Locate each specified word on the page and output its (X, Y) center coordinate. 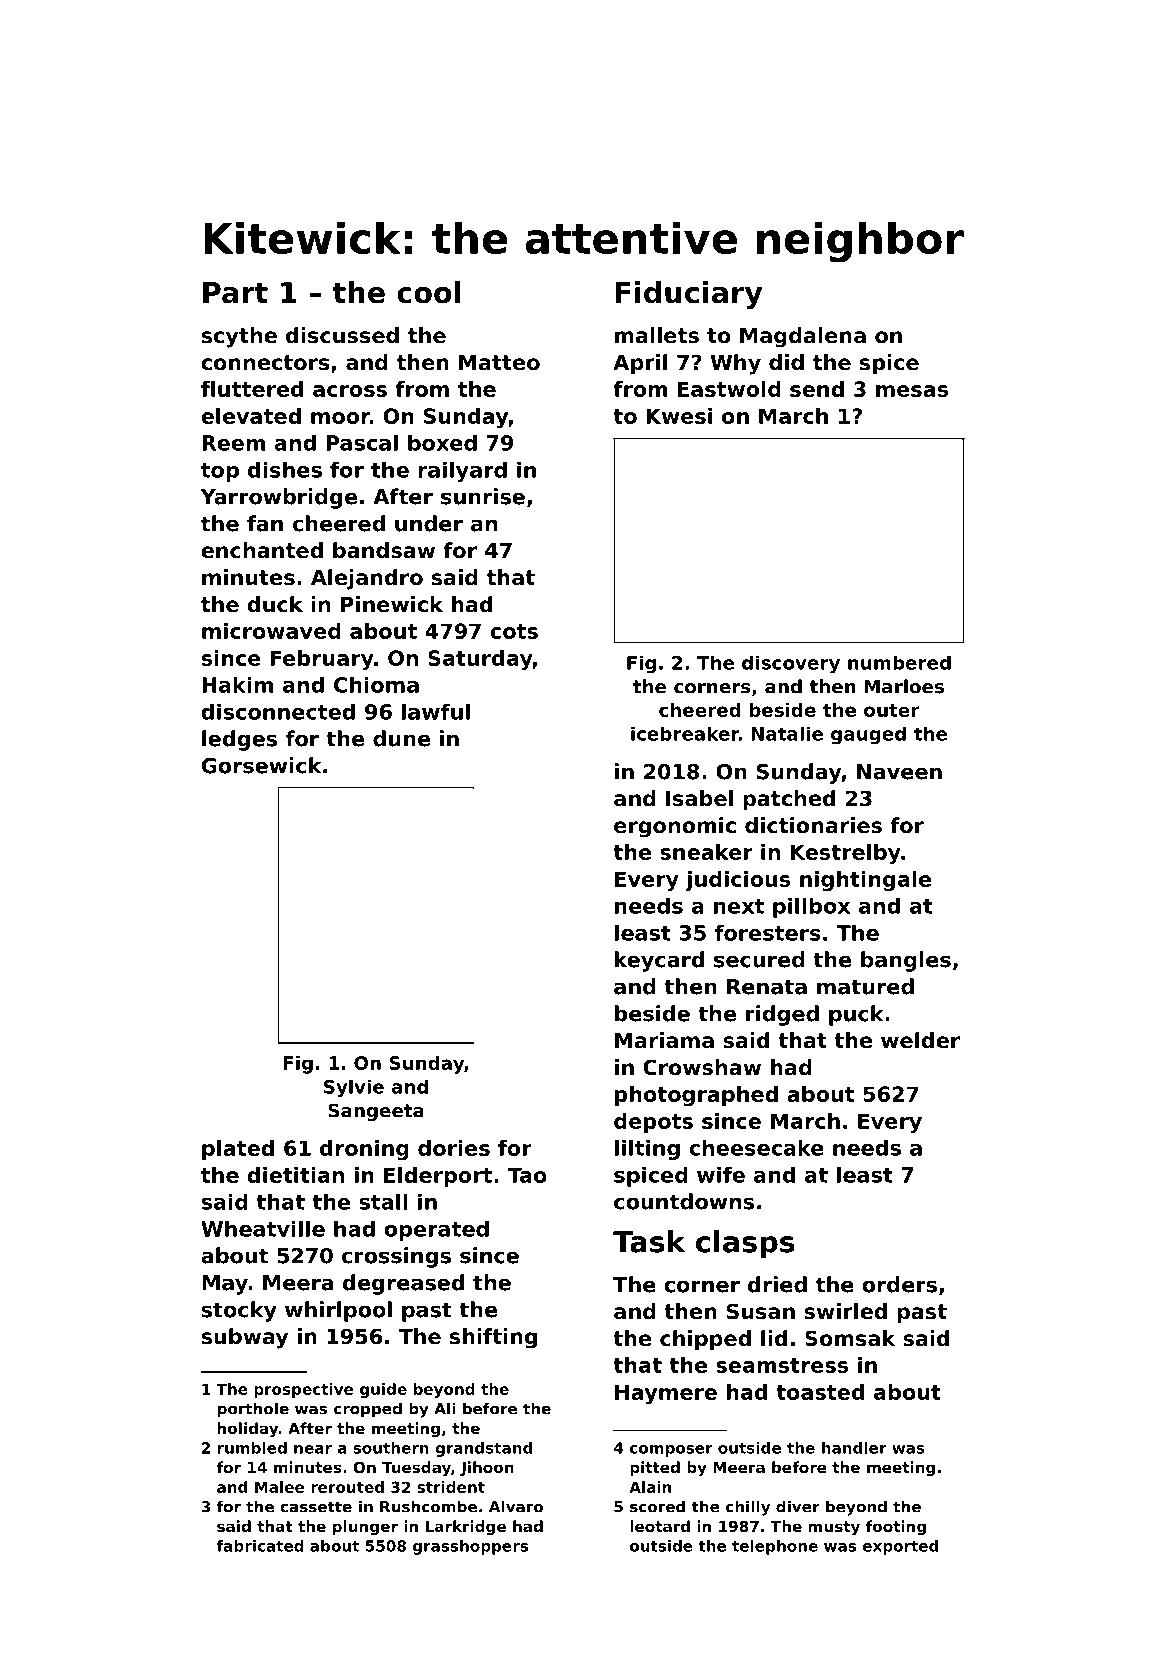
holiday (248, 1430)
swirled (845, 1311)
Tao (527, 1175)
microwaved (271, 631)
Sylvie (354, 1088)
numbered (899, 662)
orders (899, 1284)
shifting (493, 1338)
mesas (912, 391)
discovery (791, 664)
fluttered (252, 389)
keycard (659, 961)
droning (364, 1150)
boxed (442, 443)
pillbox (811, 907)
